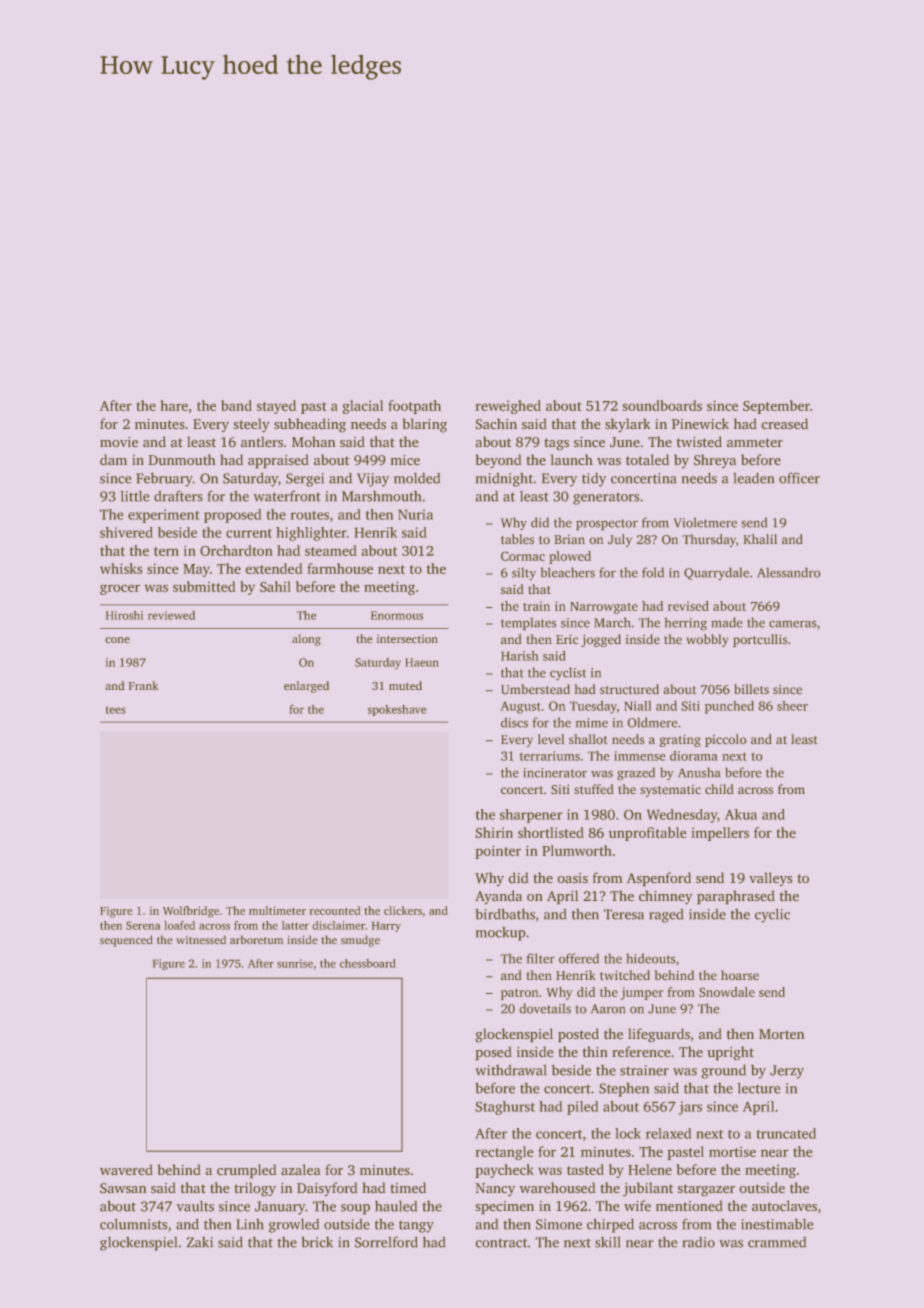 The width and height of the screenshot is (924, 1308). I want to click on sheer, so click(792, 706).
